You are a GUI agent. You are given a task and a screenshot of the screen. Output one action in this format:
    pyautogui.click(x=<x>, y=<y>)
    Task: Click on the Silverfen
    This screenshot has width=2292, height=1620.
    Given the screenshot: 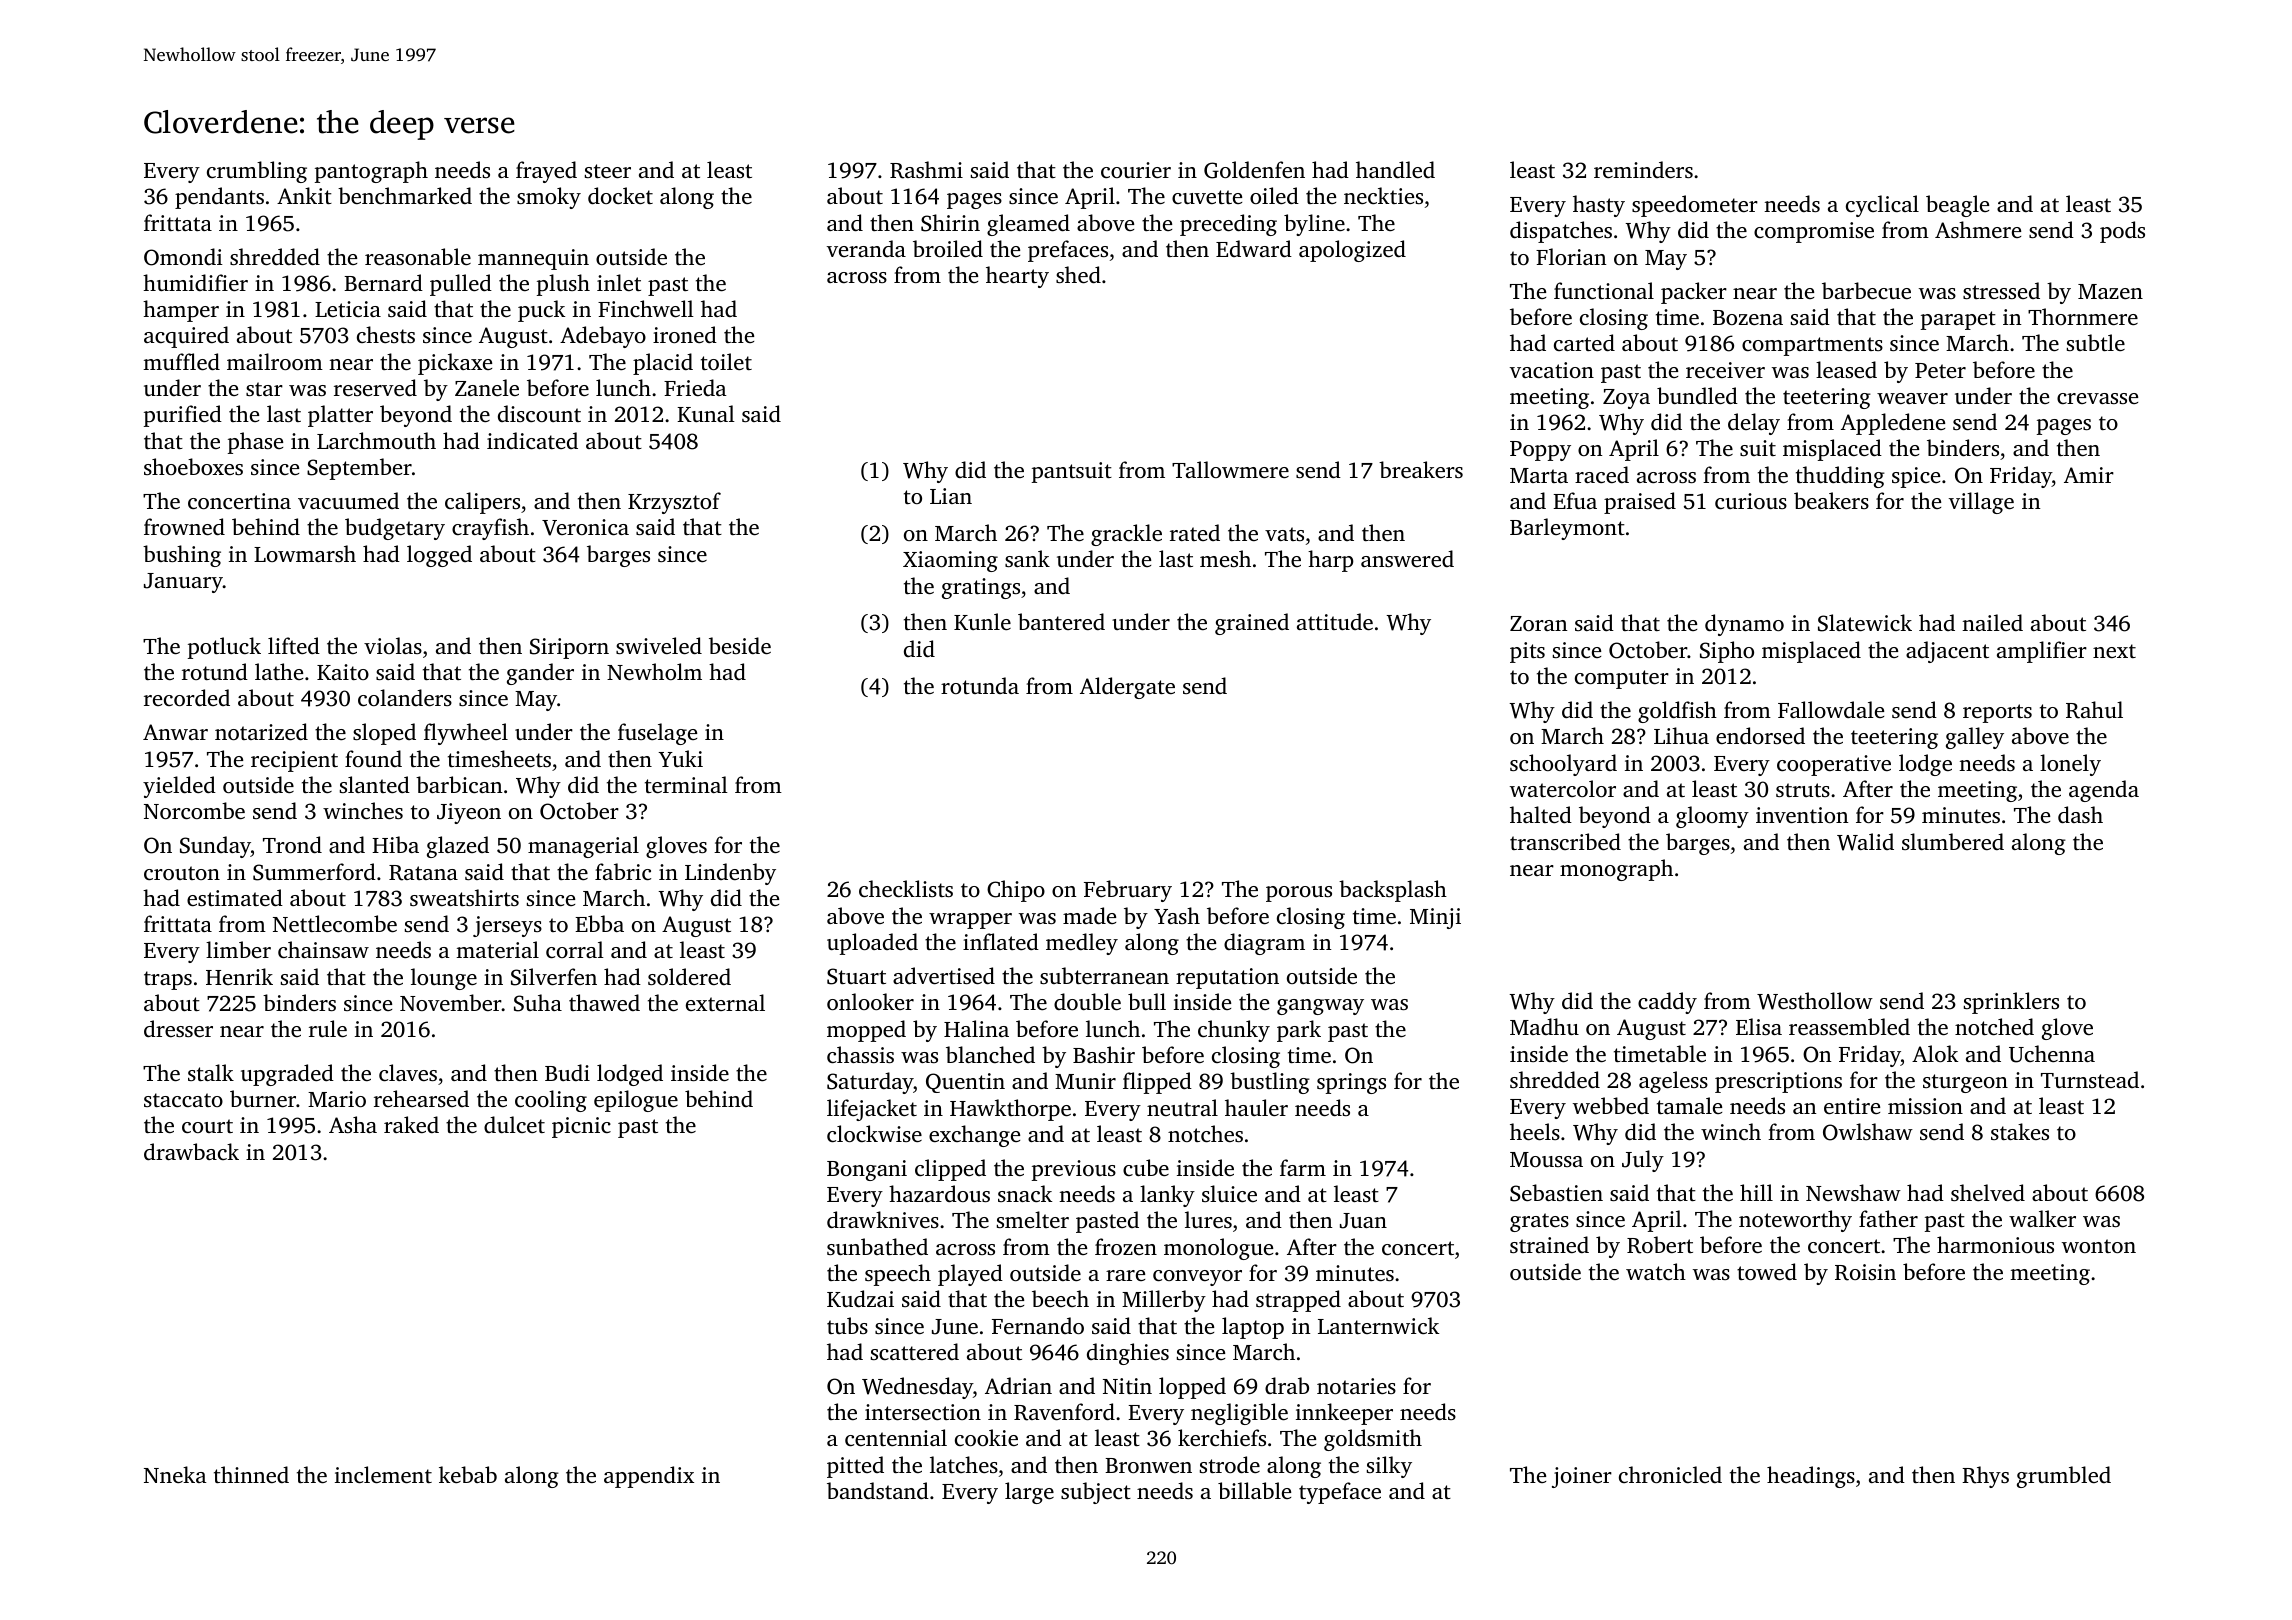 What is the action you would take?
    pyautogui.click(x=554, y=977)
